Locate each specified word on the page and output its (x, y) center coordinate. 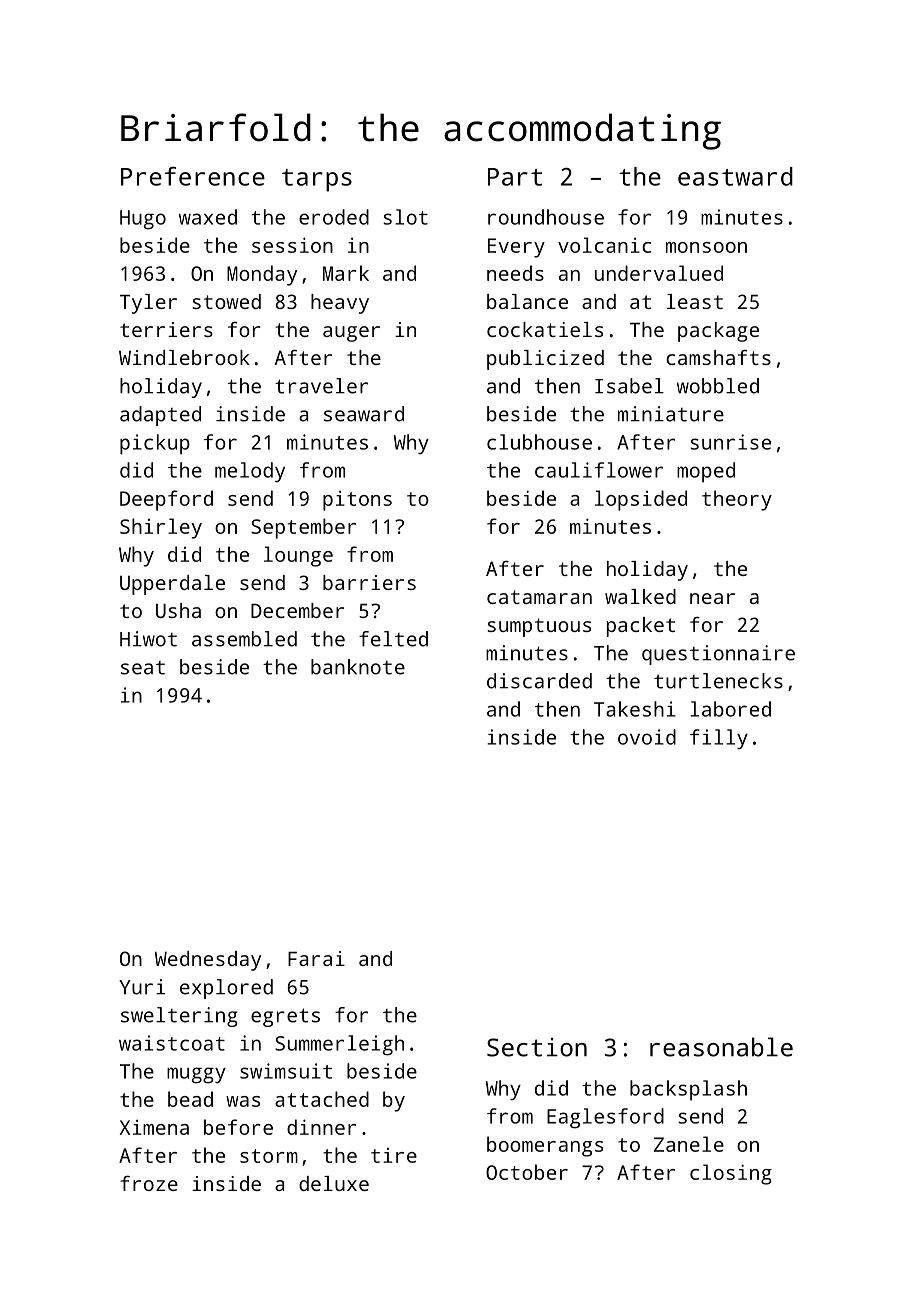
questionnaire (718, 655)
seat (143, 668)
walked (640, 596)
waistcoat (172, 1043)
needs (515, 273)
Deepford (166, 500)
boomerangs (545, 1146)
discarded (539, 681)
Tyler (148, 304)
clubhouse (539, 442)
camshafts (718, 357)
